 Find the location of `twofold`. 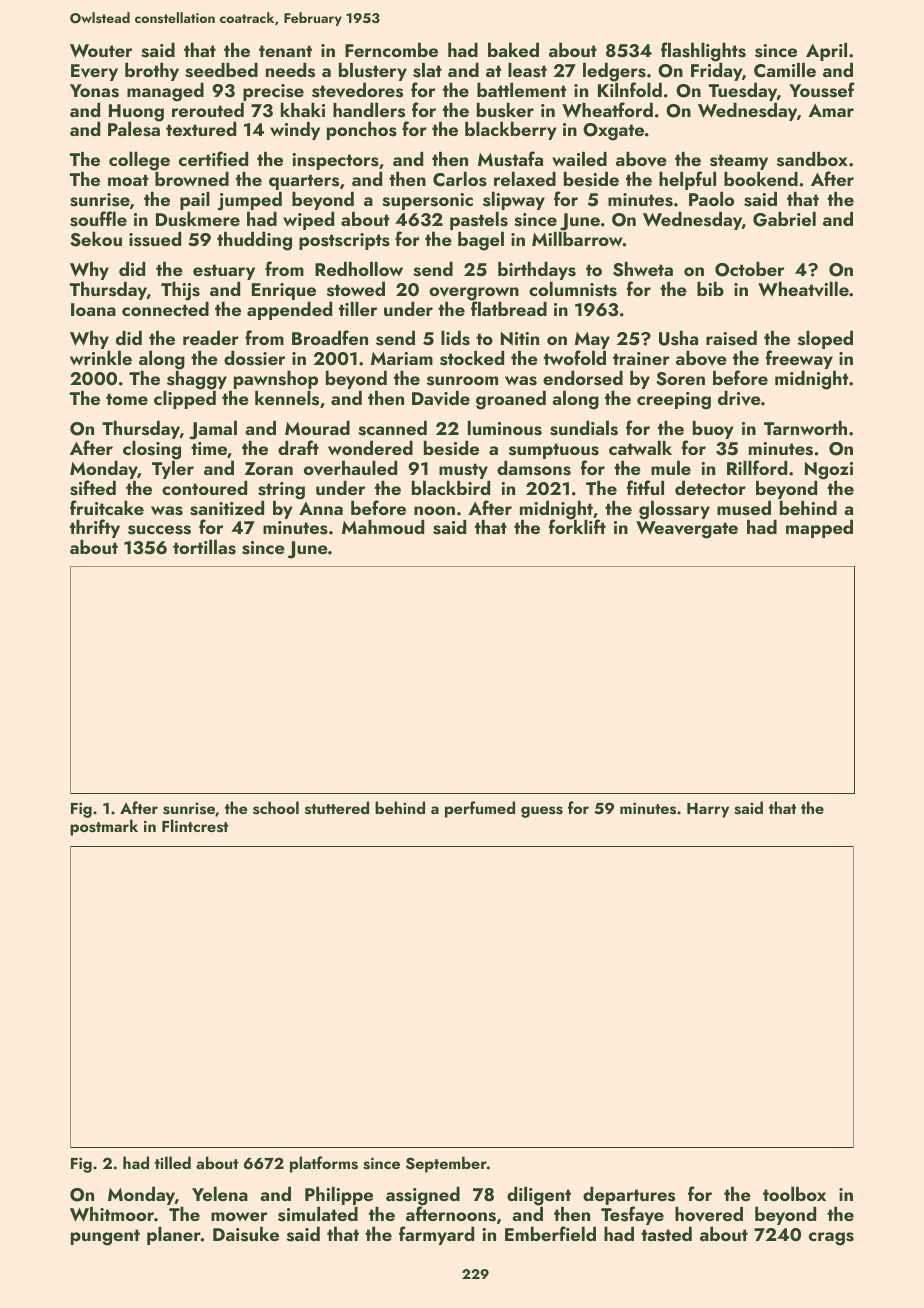

twofold is located at coordinates (575, 358).
